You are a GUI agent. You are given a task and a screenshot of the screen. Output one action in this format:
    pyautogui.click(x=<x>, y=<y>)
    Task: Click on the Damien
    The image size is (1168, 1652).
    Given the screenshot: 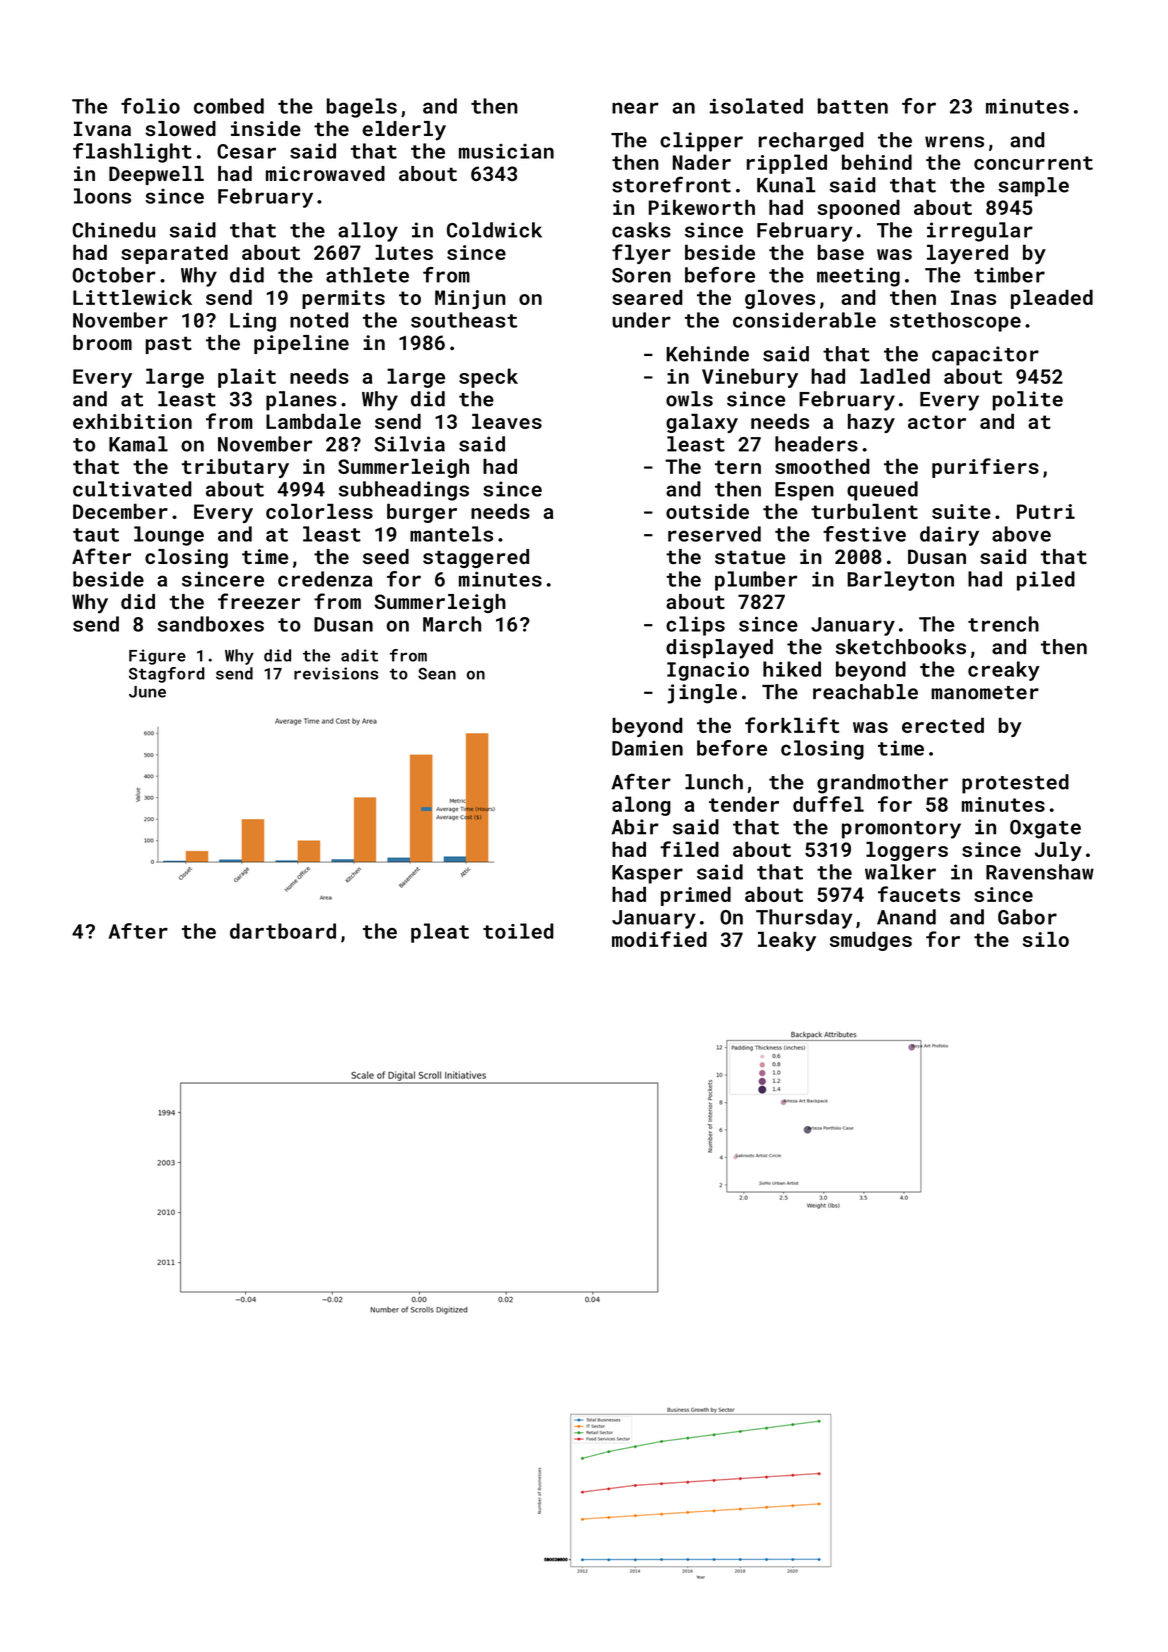 What is the action you would take?
    pyautogui.click(x=647, y=748)
